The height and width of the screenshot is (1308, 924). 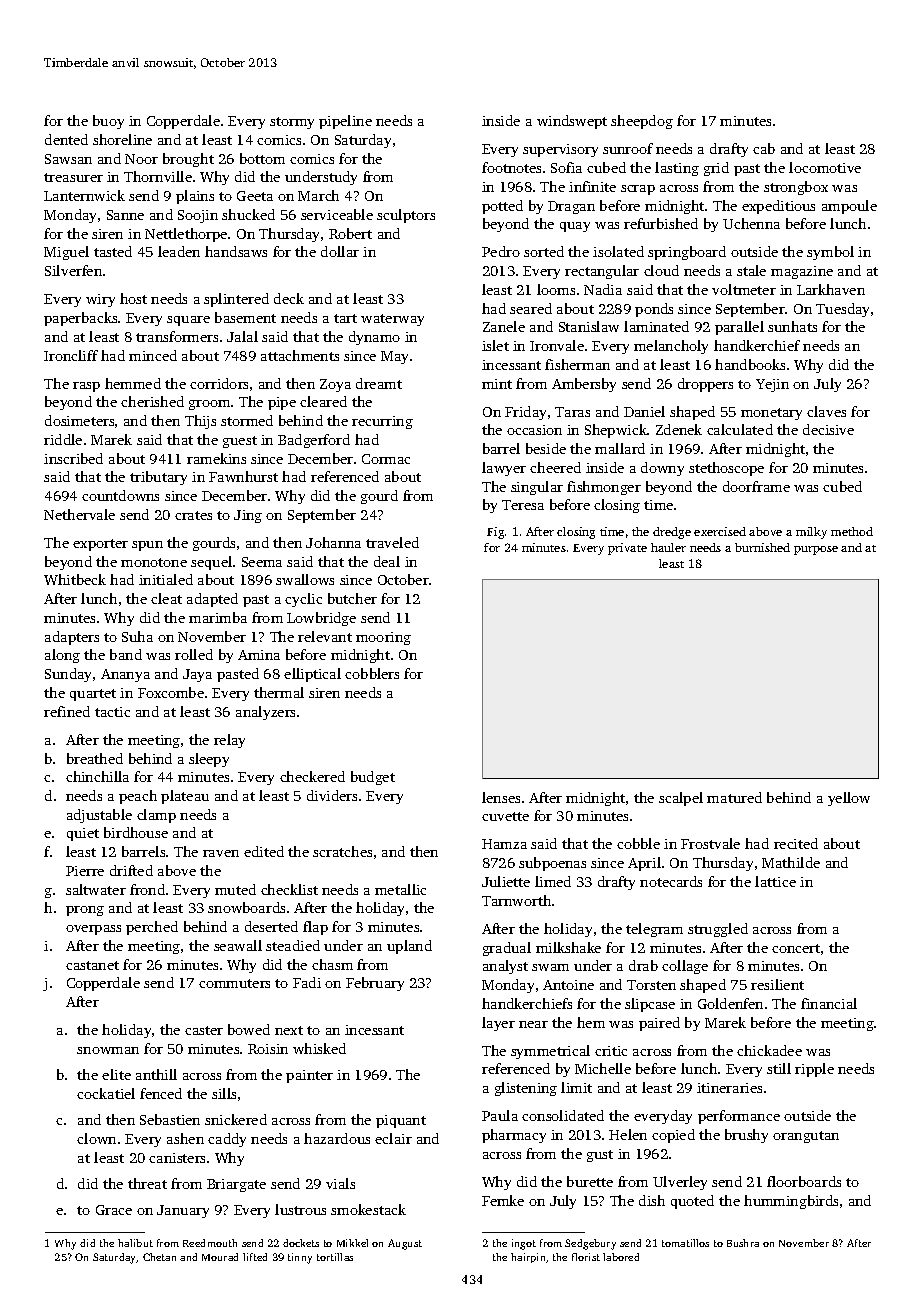 I want to click on matured, so click(x=734, y=797).
